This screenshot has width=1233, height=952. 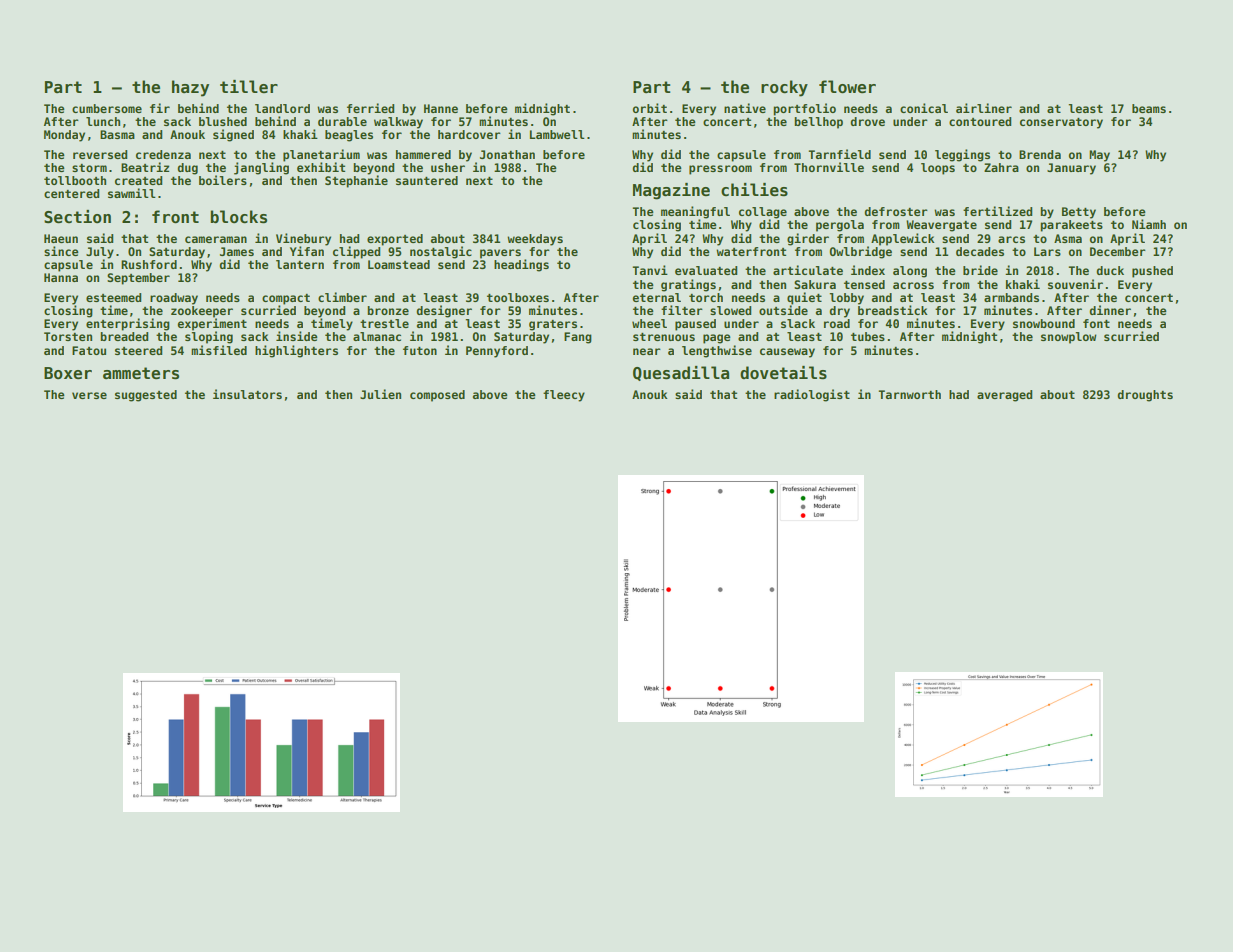 I want to click on orbit, so click(x=650, y=108).
